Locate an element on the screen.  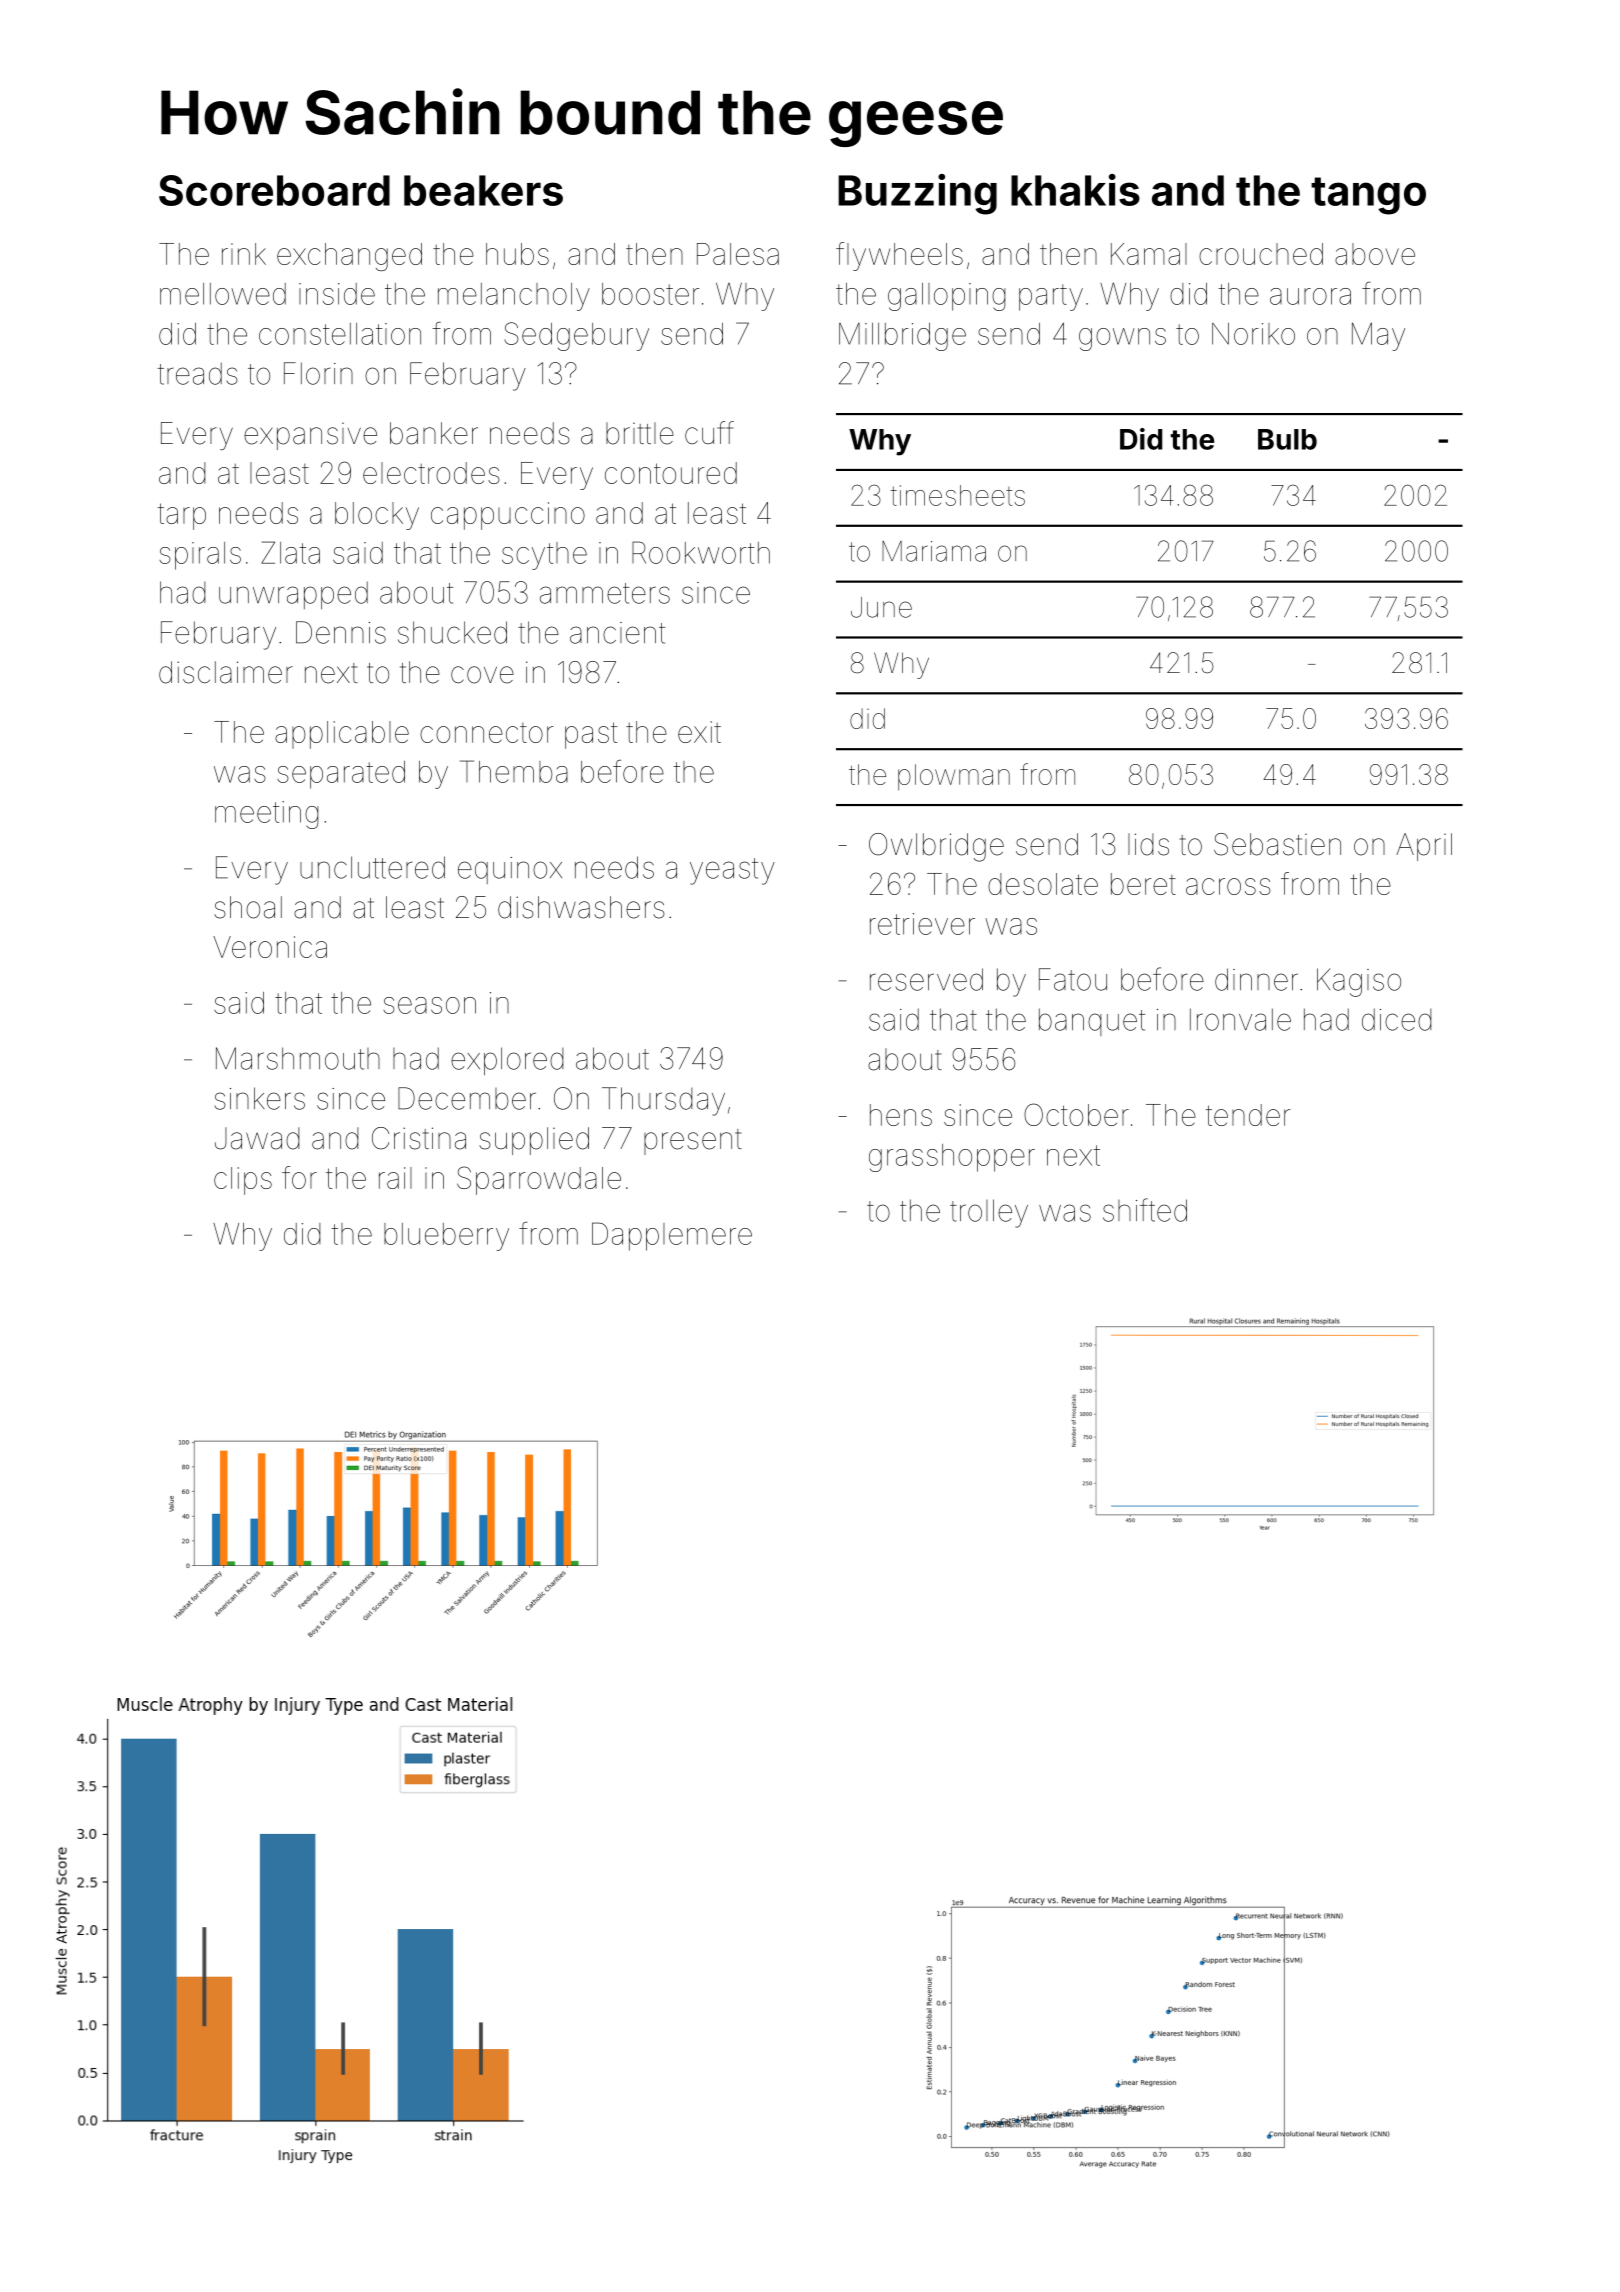
Buzzing is located at coordinates (917, 194).
